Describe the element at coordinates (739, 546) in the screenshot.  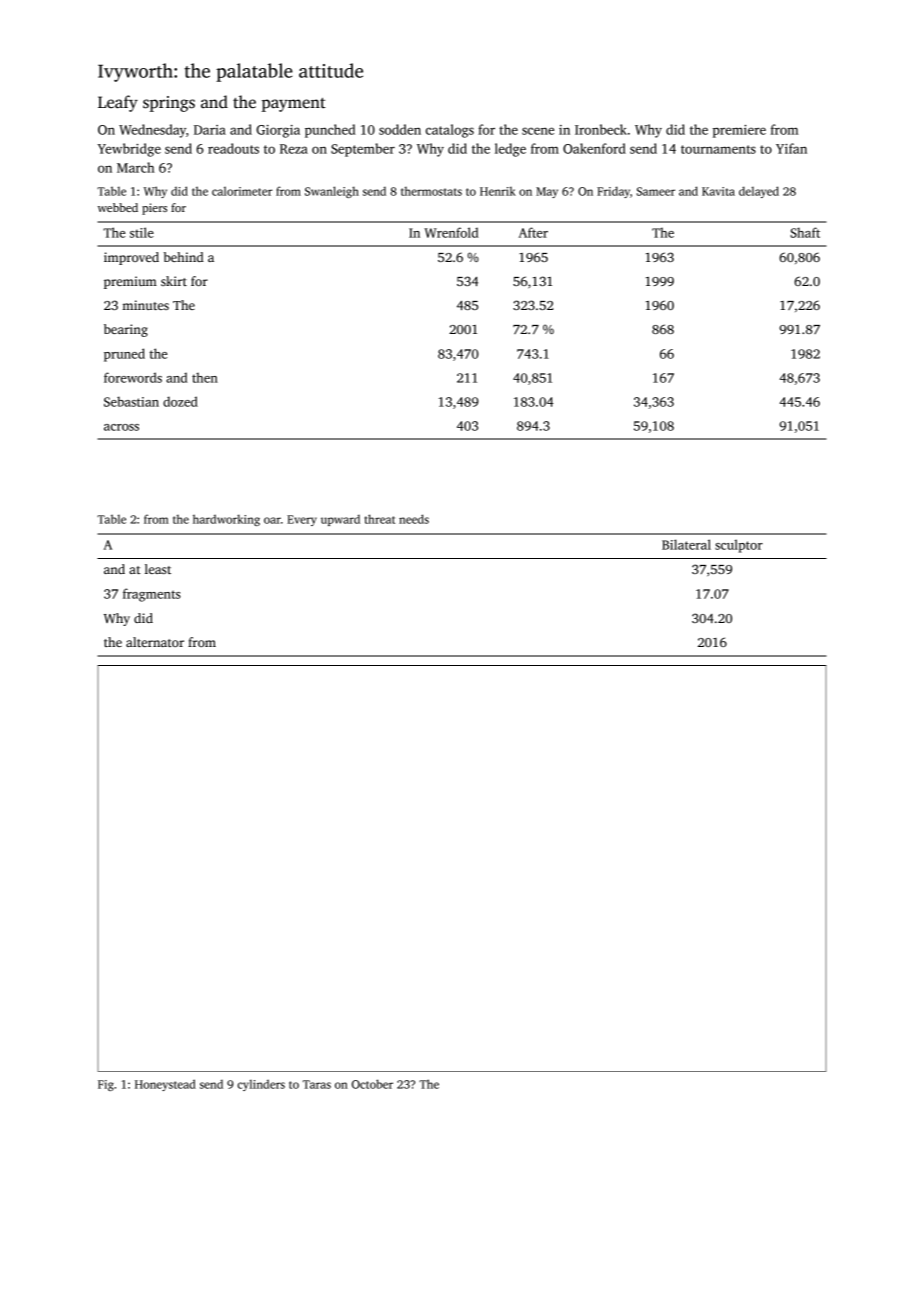
I see `sculptor` at that location.
